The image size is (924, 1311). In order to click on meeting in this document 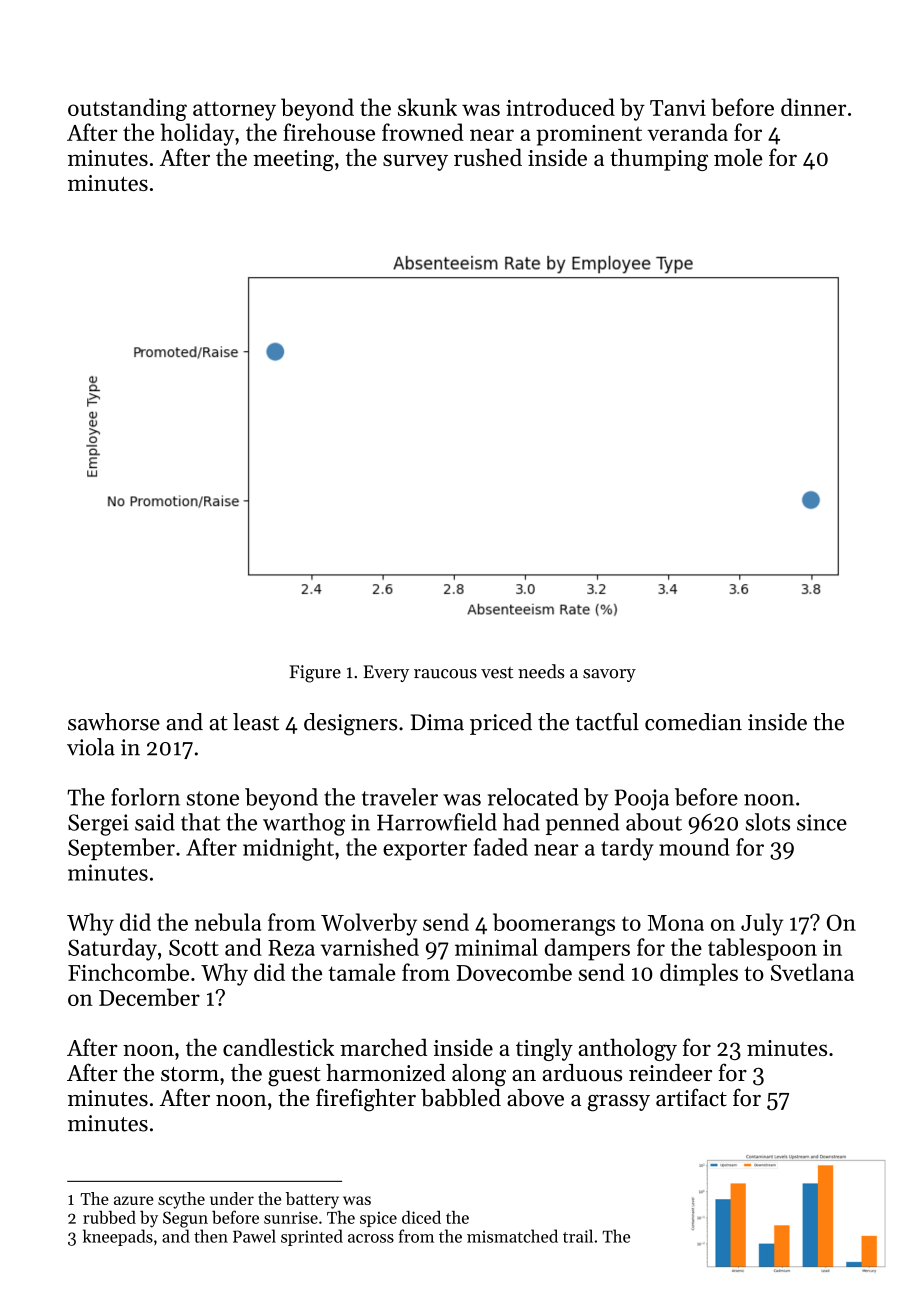, I will do `click(293, 160)`.
